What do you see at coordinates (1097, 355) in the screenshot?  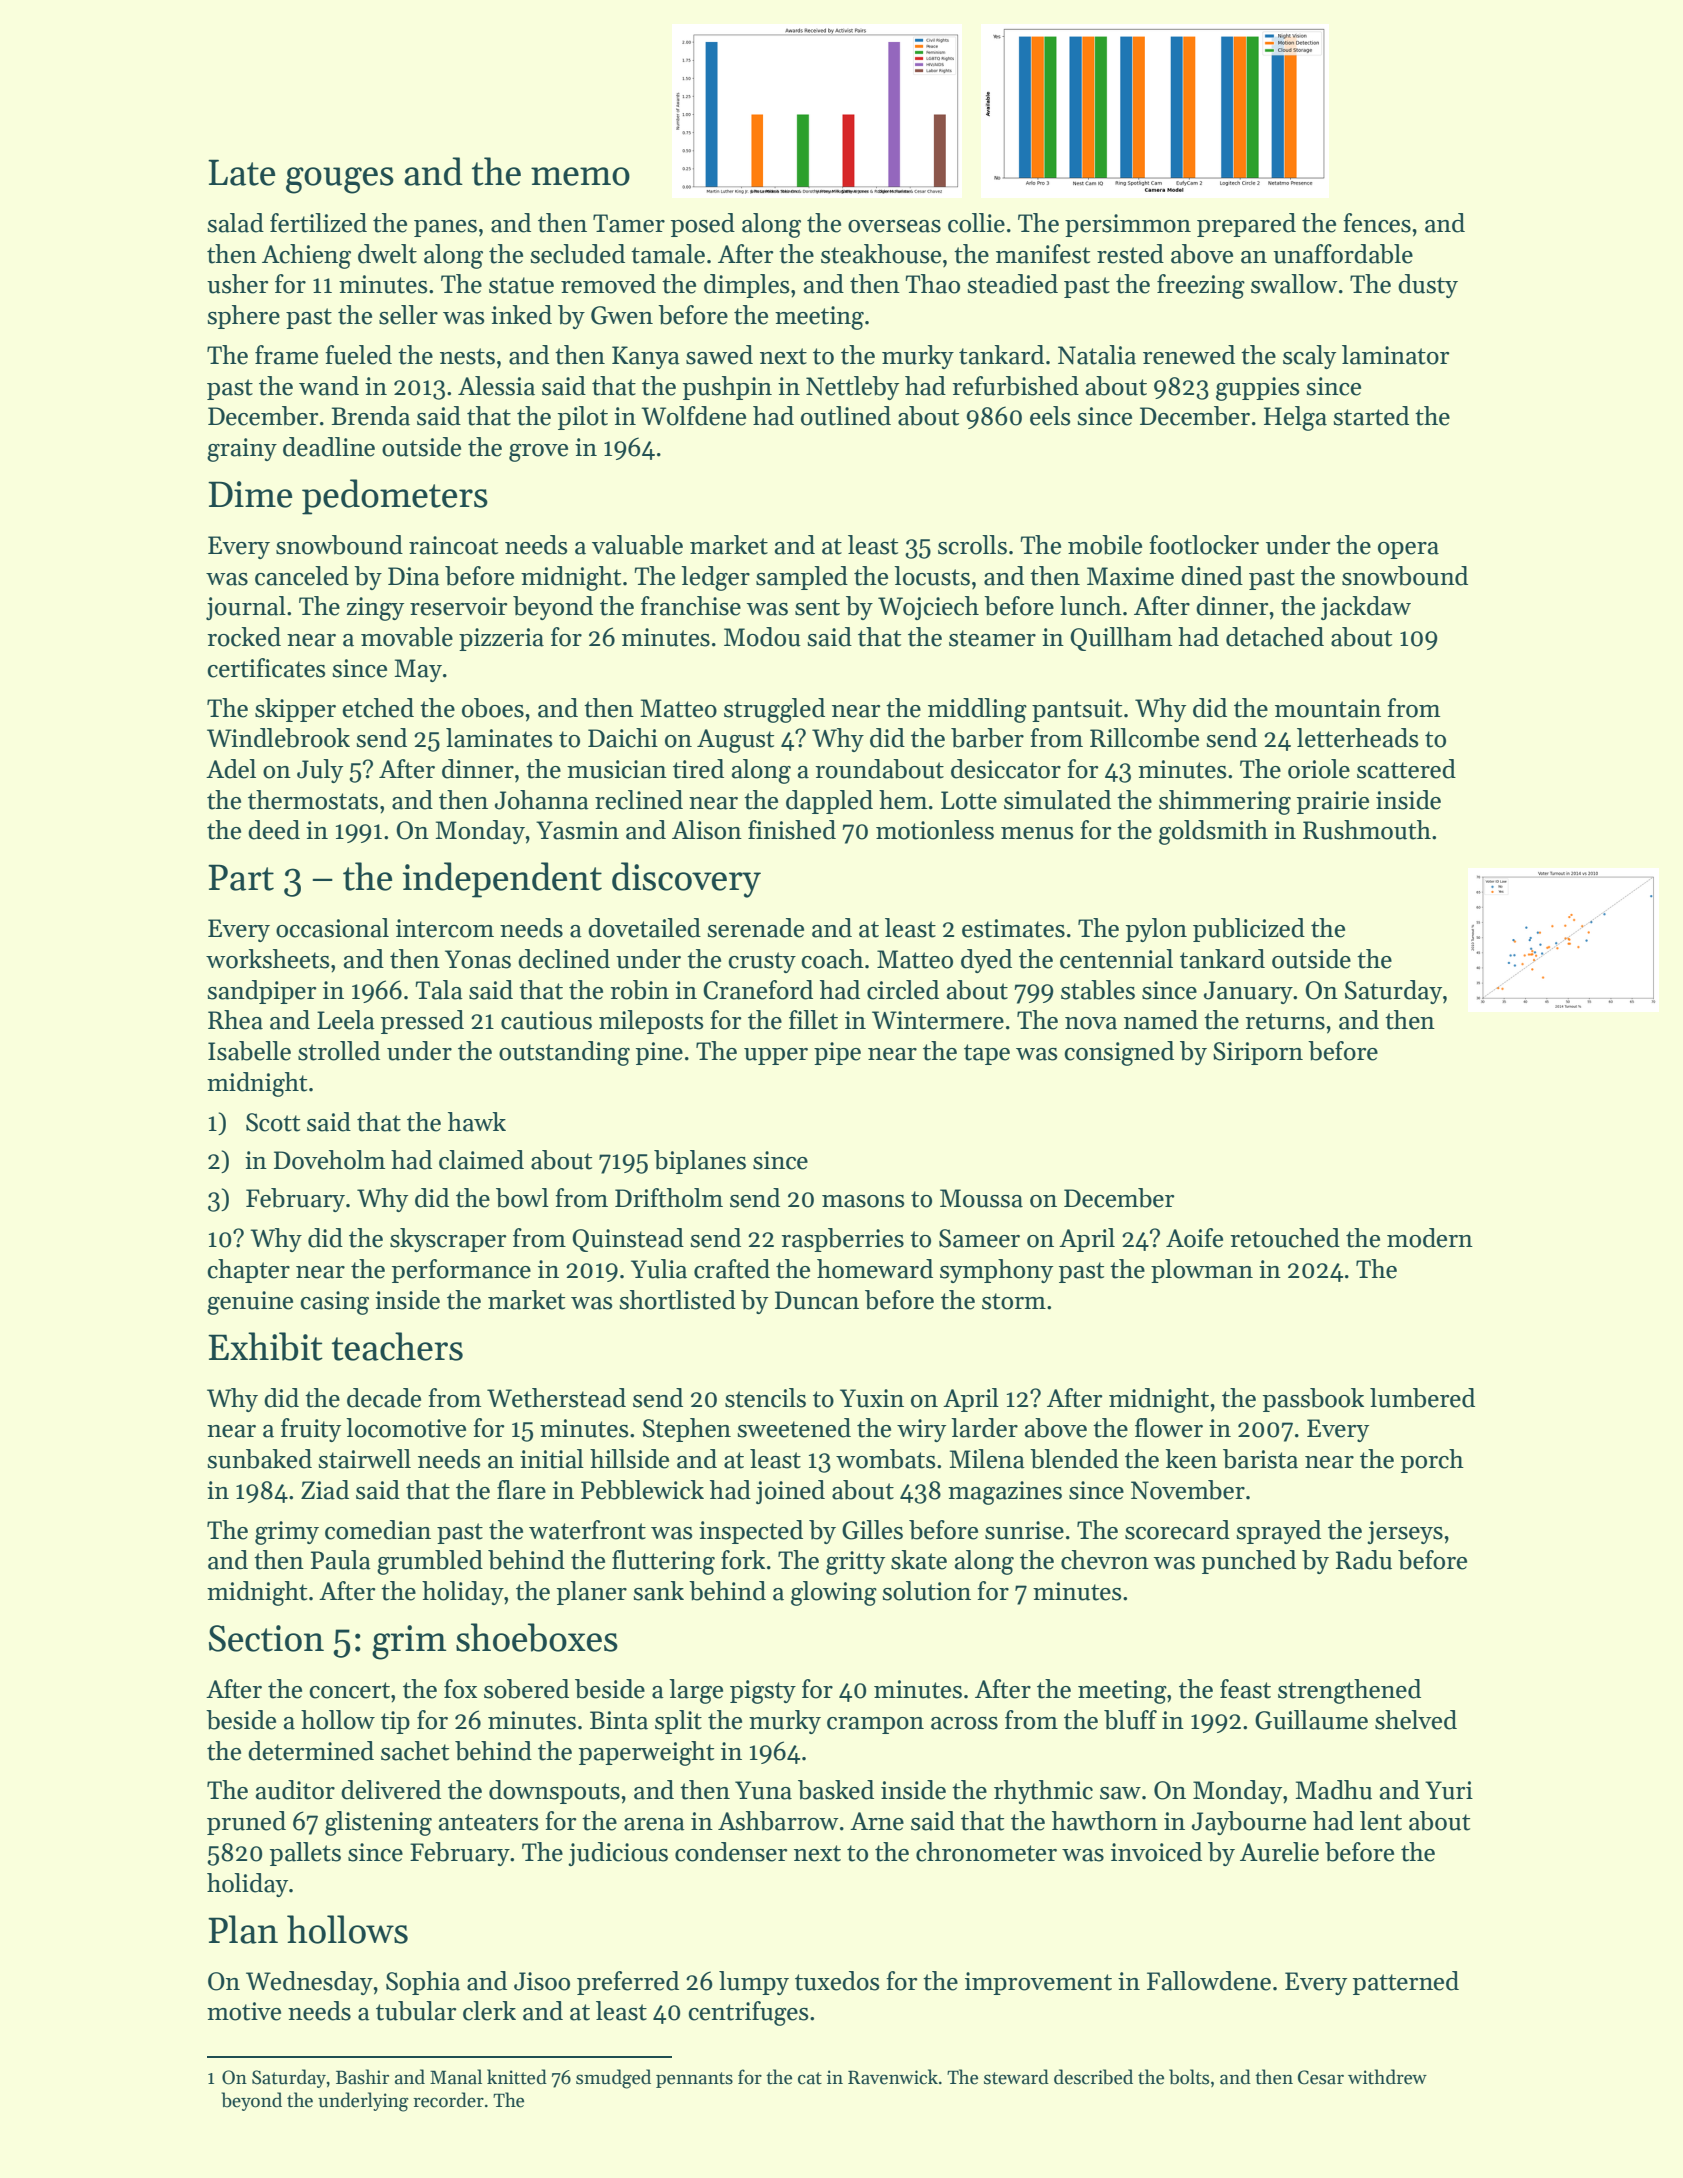 I see `Natalia` at bounding box center [1097, 355].
